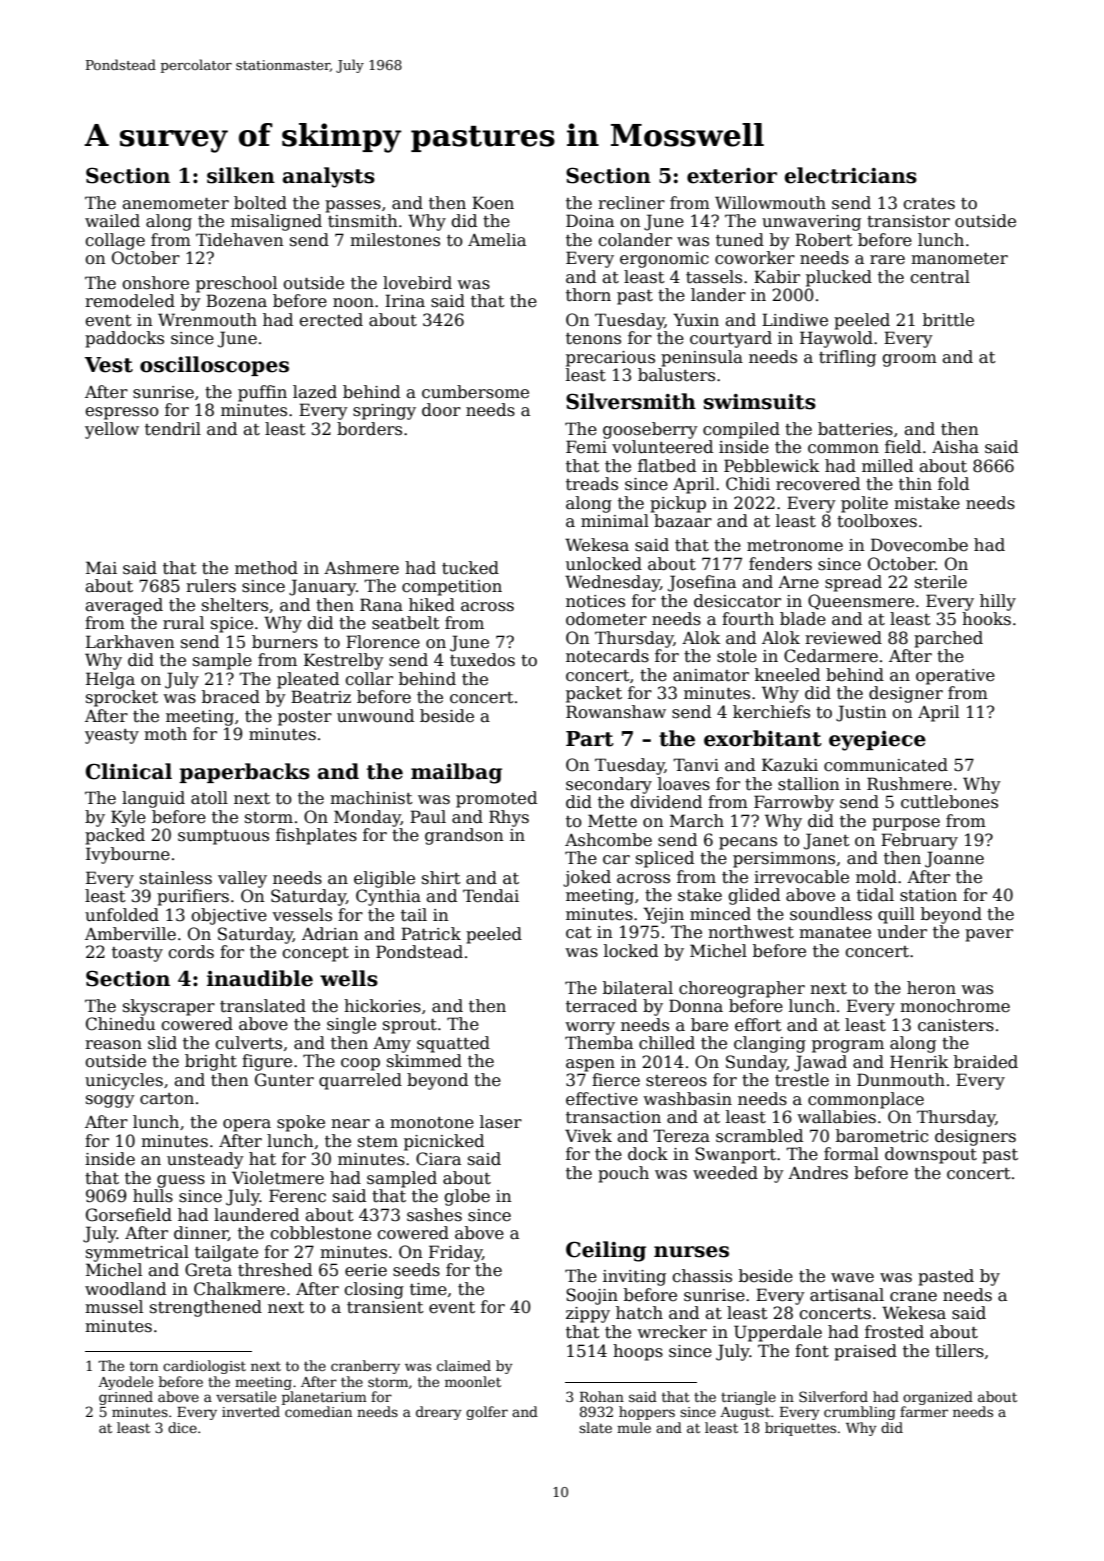 The image size is (1104, 1561). Describe the element at coordinates (616, 1080) in the document. I see `fierce` at that location.
